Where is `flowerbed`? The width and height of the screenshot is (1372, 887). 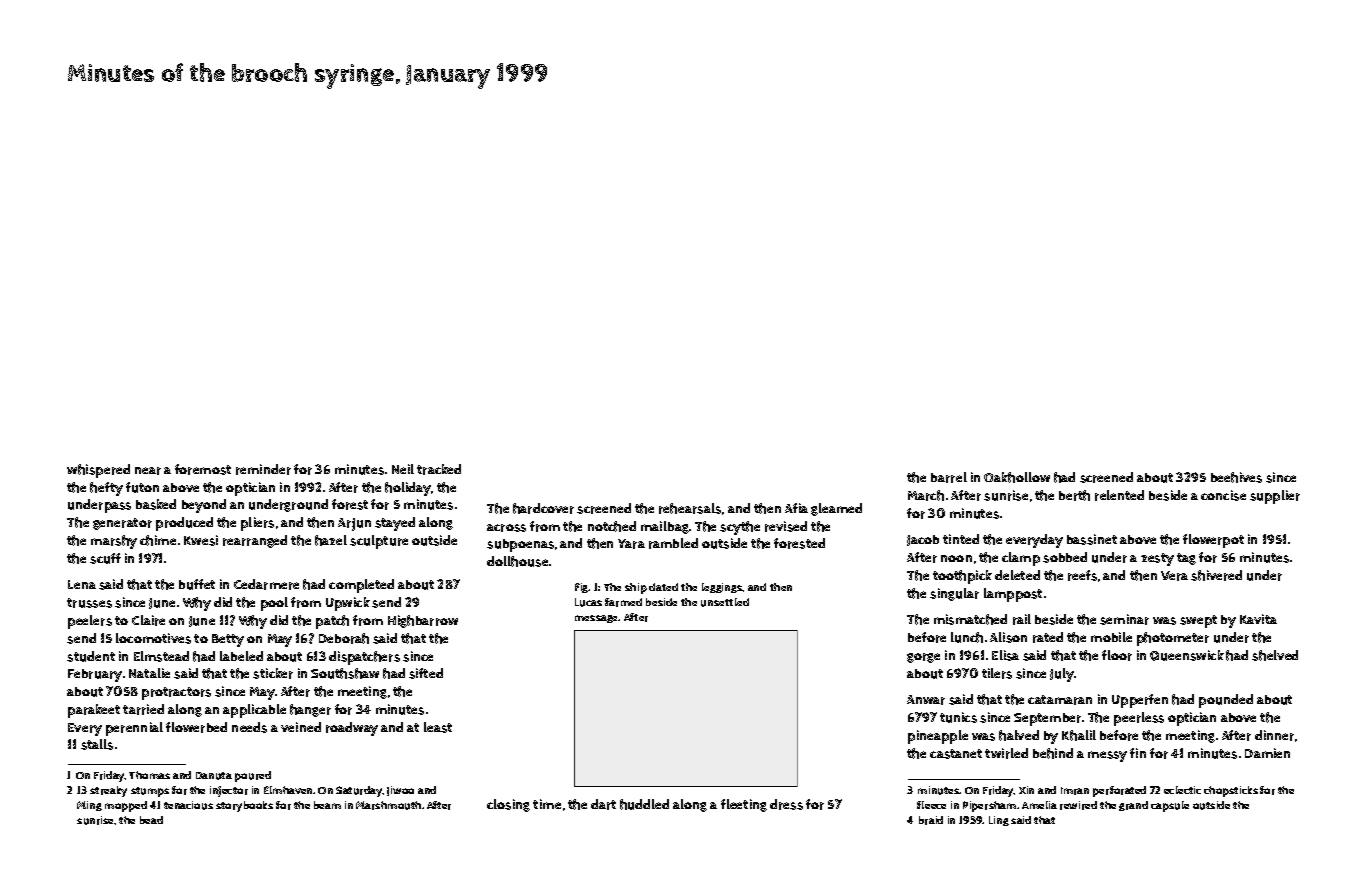
flowerbed is located at coordinates (196, 727).
